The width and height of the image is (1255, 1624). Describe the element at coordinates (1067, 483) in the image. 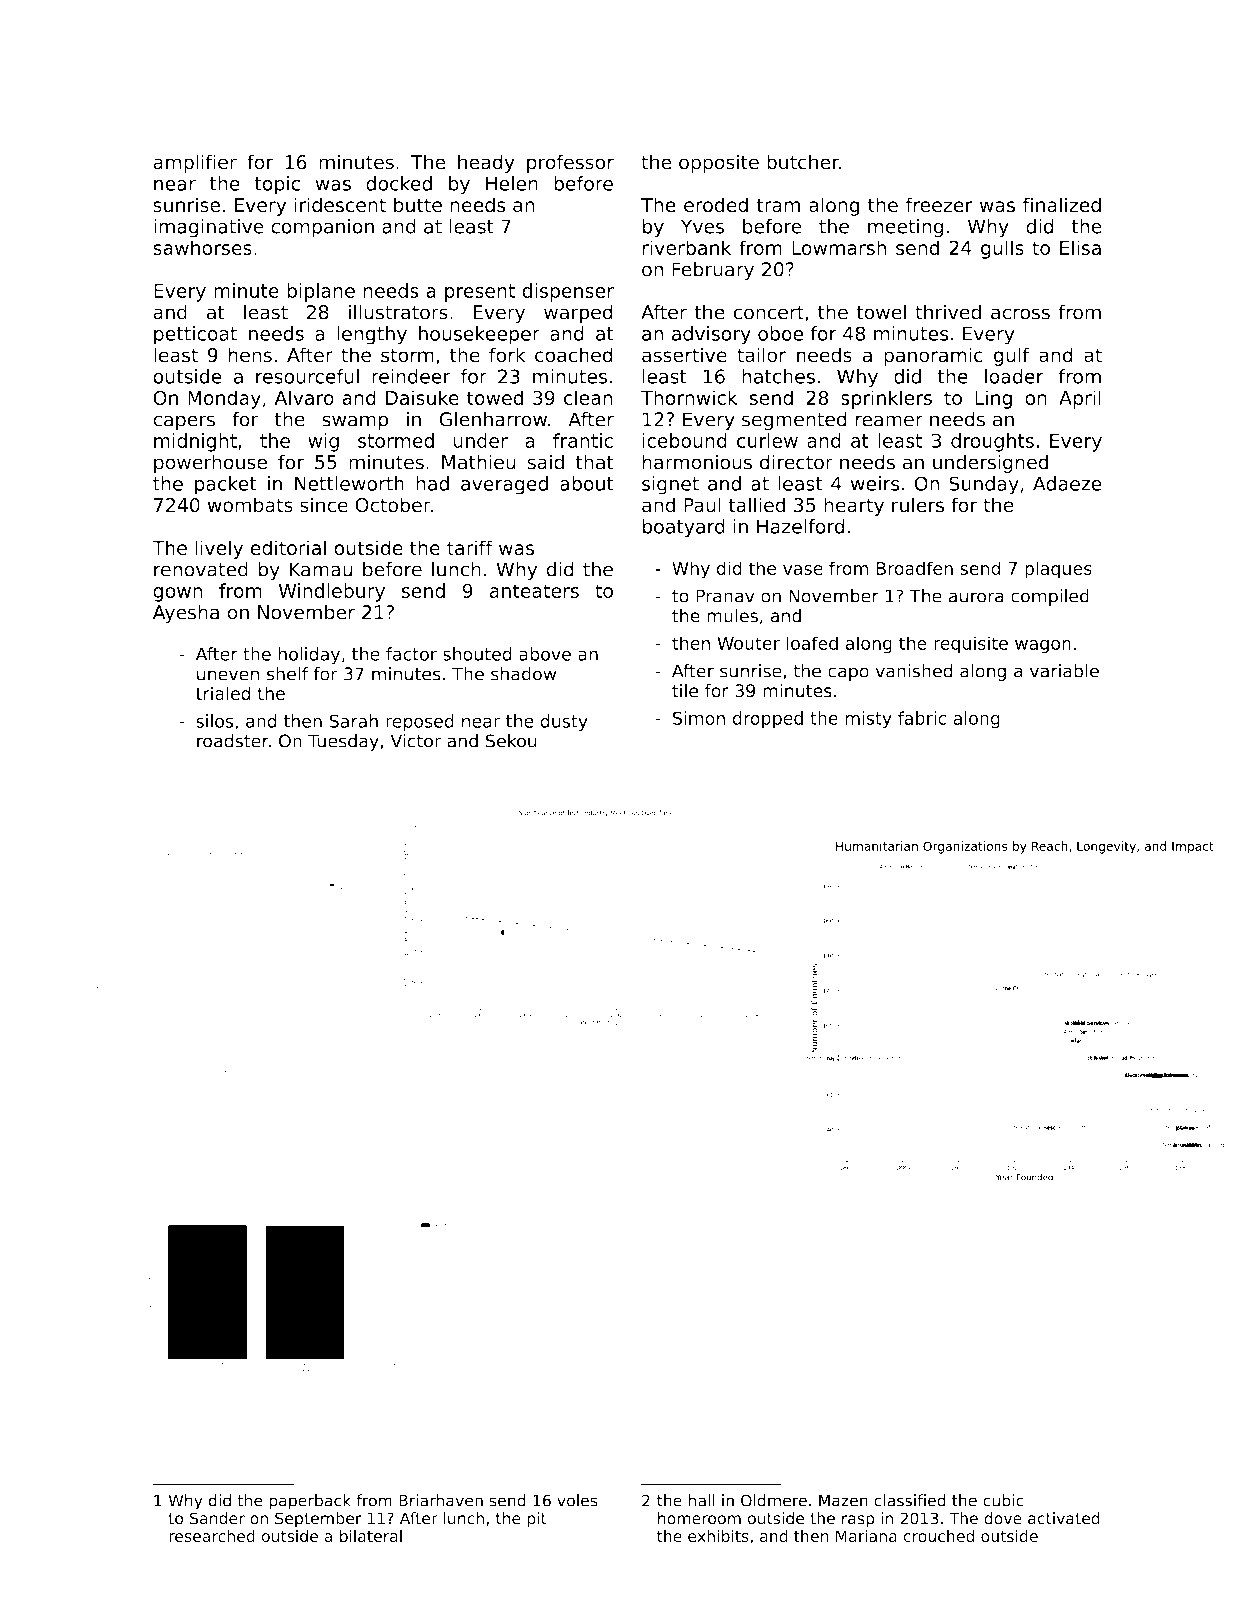

I see `Adaeze` at that location.
